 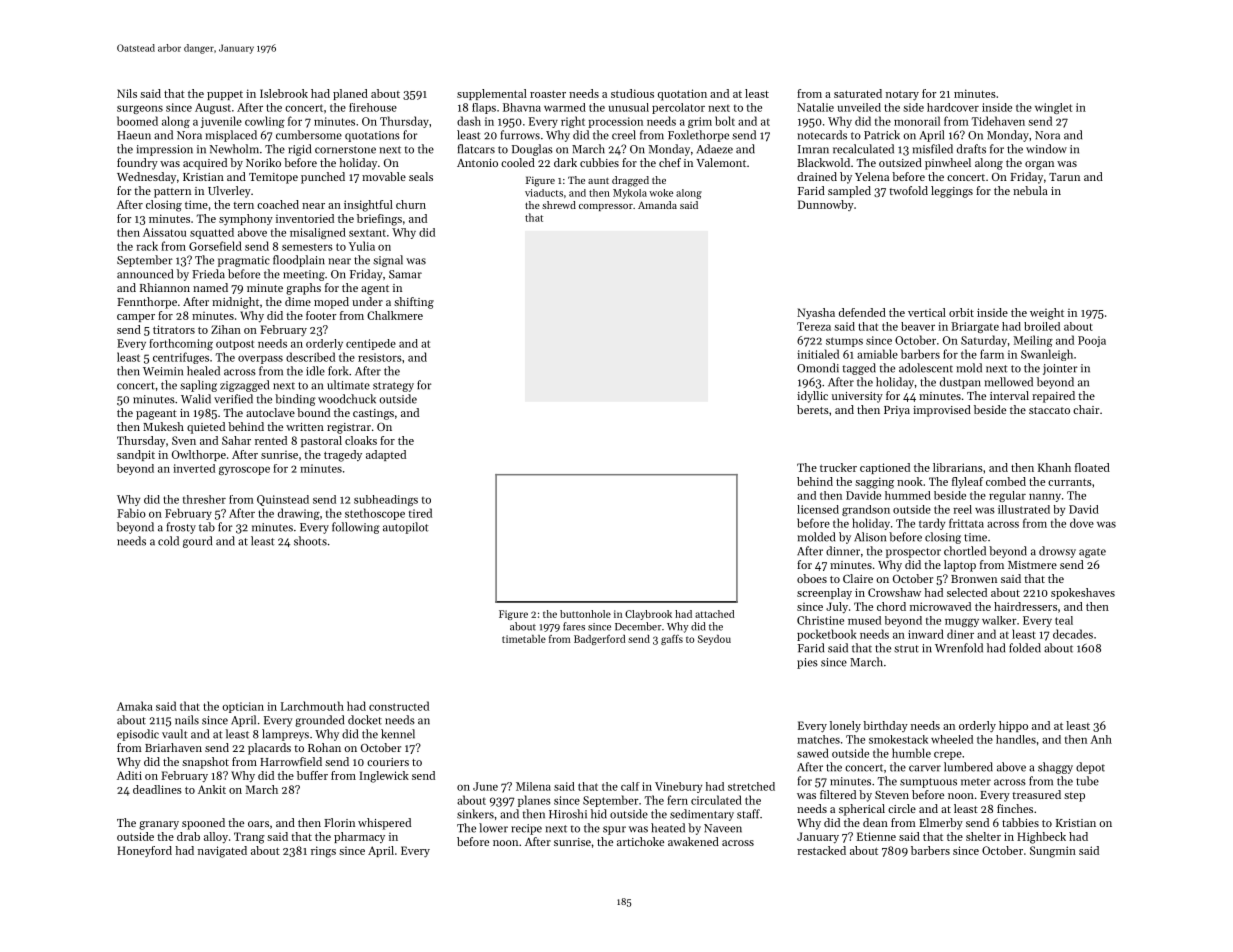 What do you see at coordinates (818, 368) in the screenshot?
I see `Omondi` at bounding box center [818, 368].
